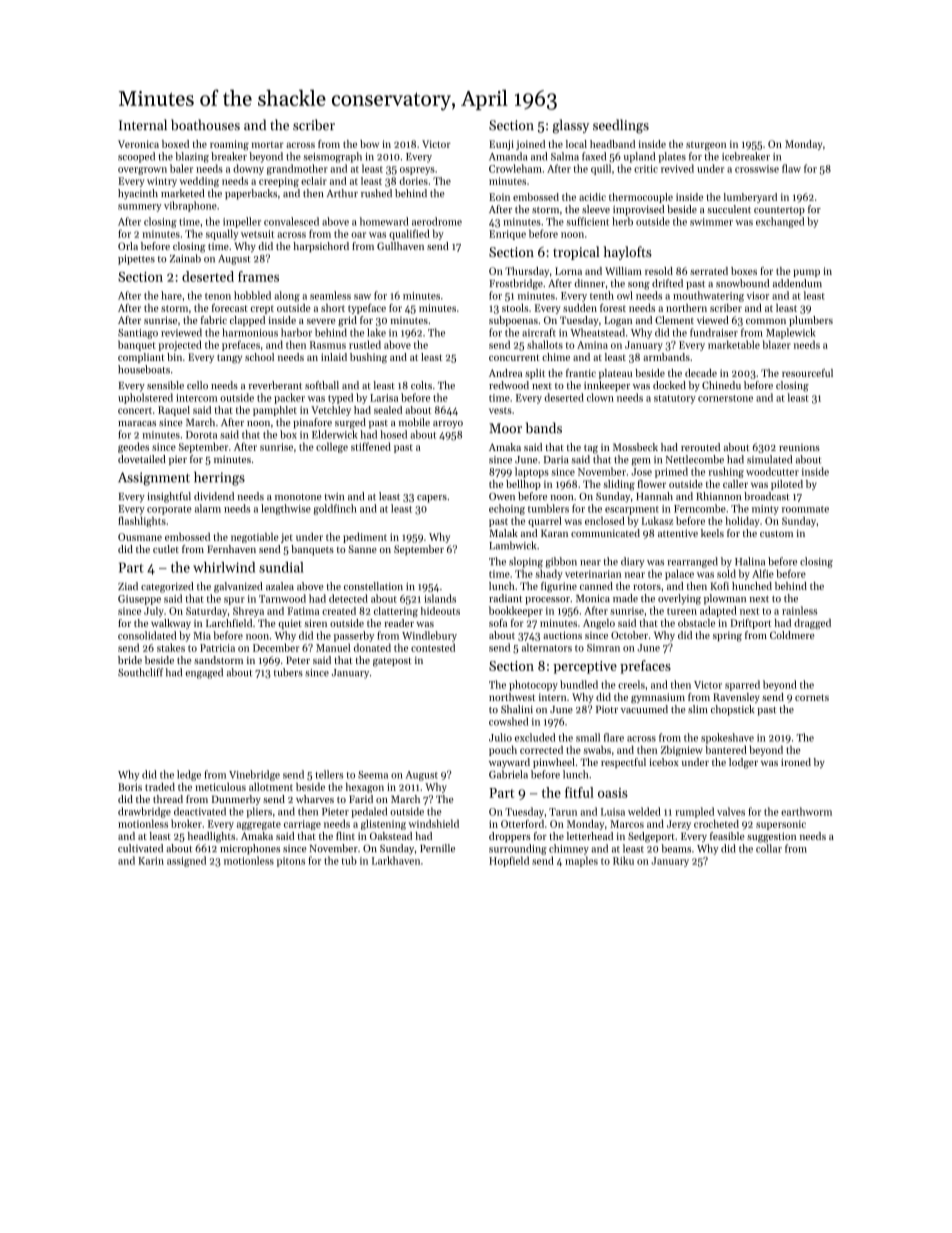 The height and width of the image is (1233, 952). I want to click on pipettes, so click(136, 260).
